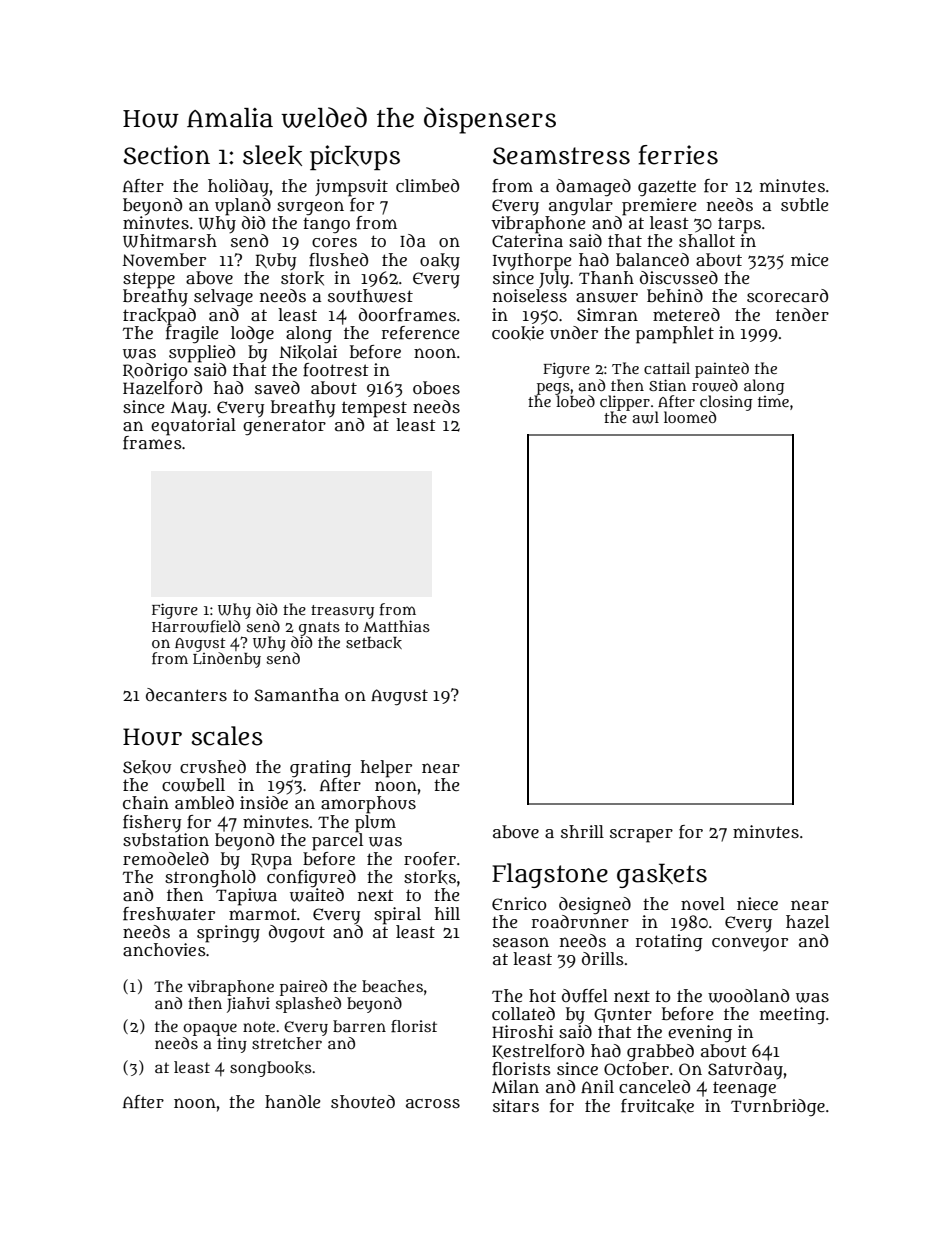 The image size is (952, 1233). What do you see at coordinates (248, 1005) in the screenshot?
I see `Jiahui` at bounding box center [248, 1005].
